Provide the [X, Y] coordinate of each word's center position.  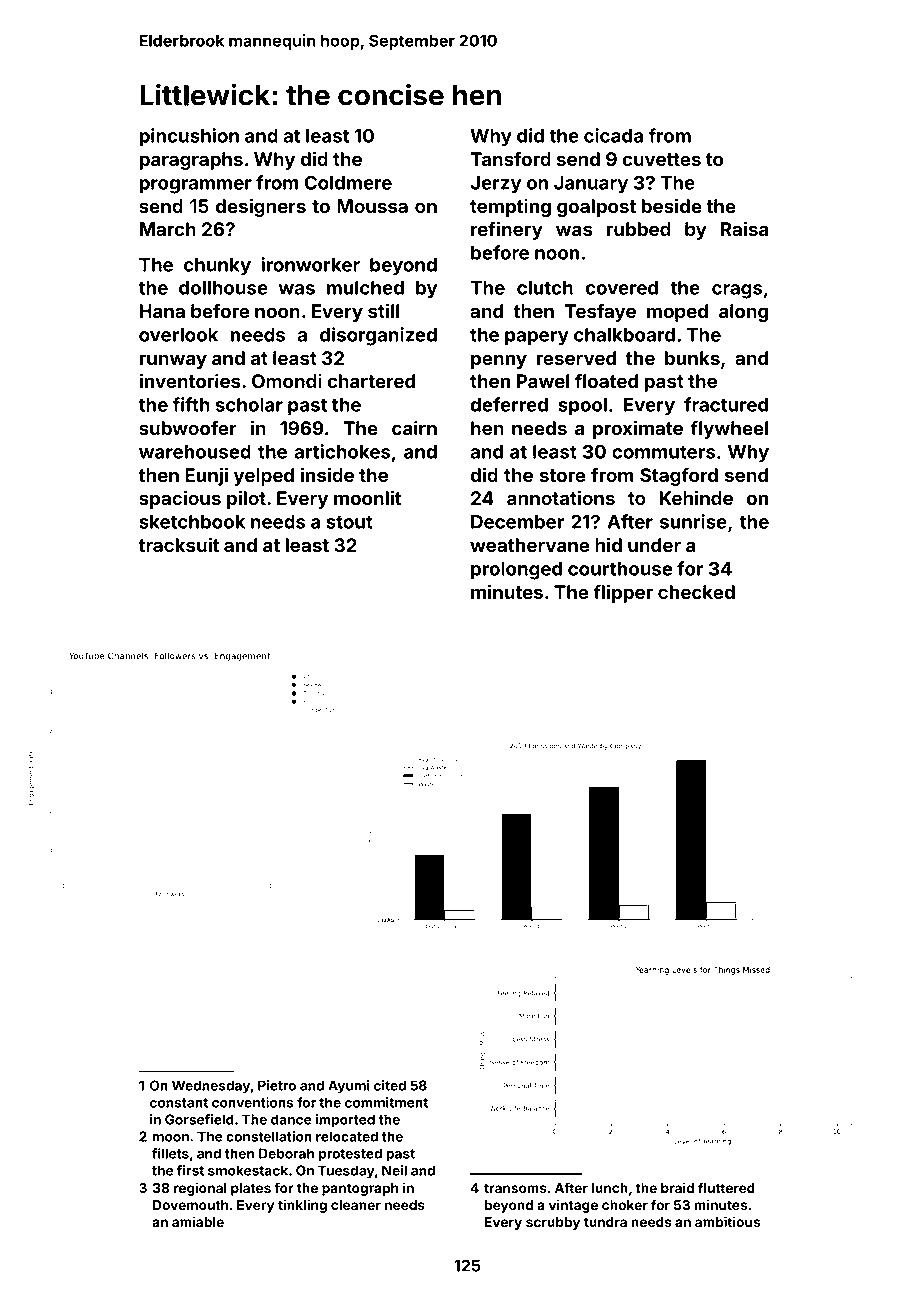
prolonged [516, 571]
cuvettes [661, 159]
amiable [198, 1221]
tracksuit [179, 544]
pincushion [189, 137]
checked [696, 592]
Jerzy [496, 185]
